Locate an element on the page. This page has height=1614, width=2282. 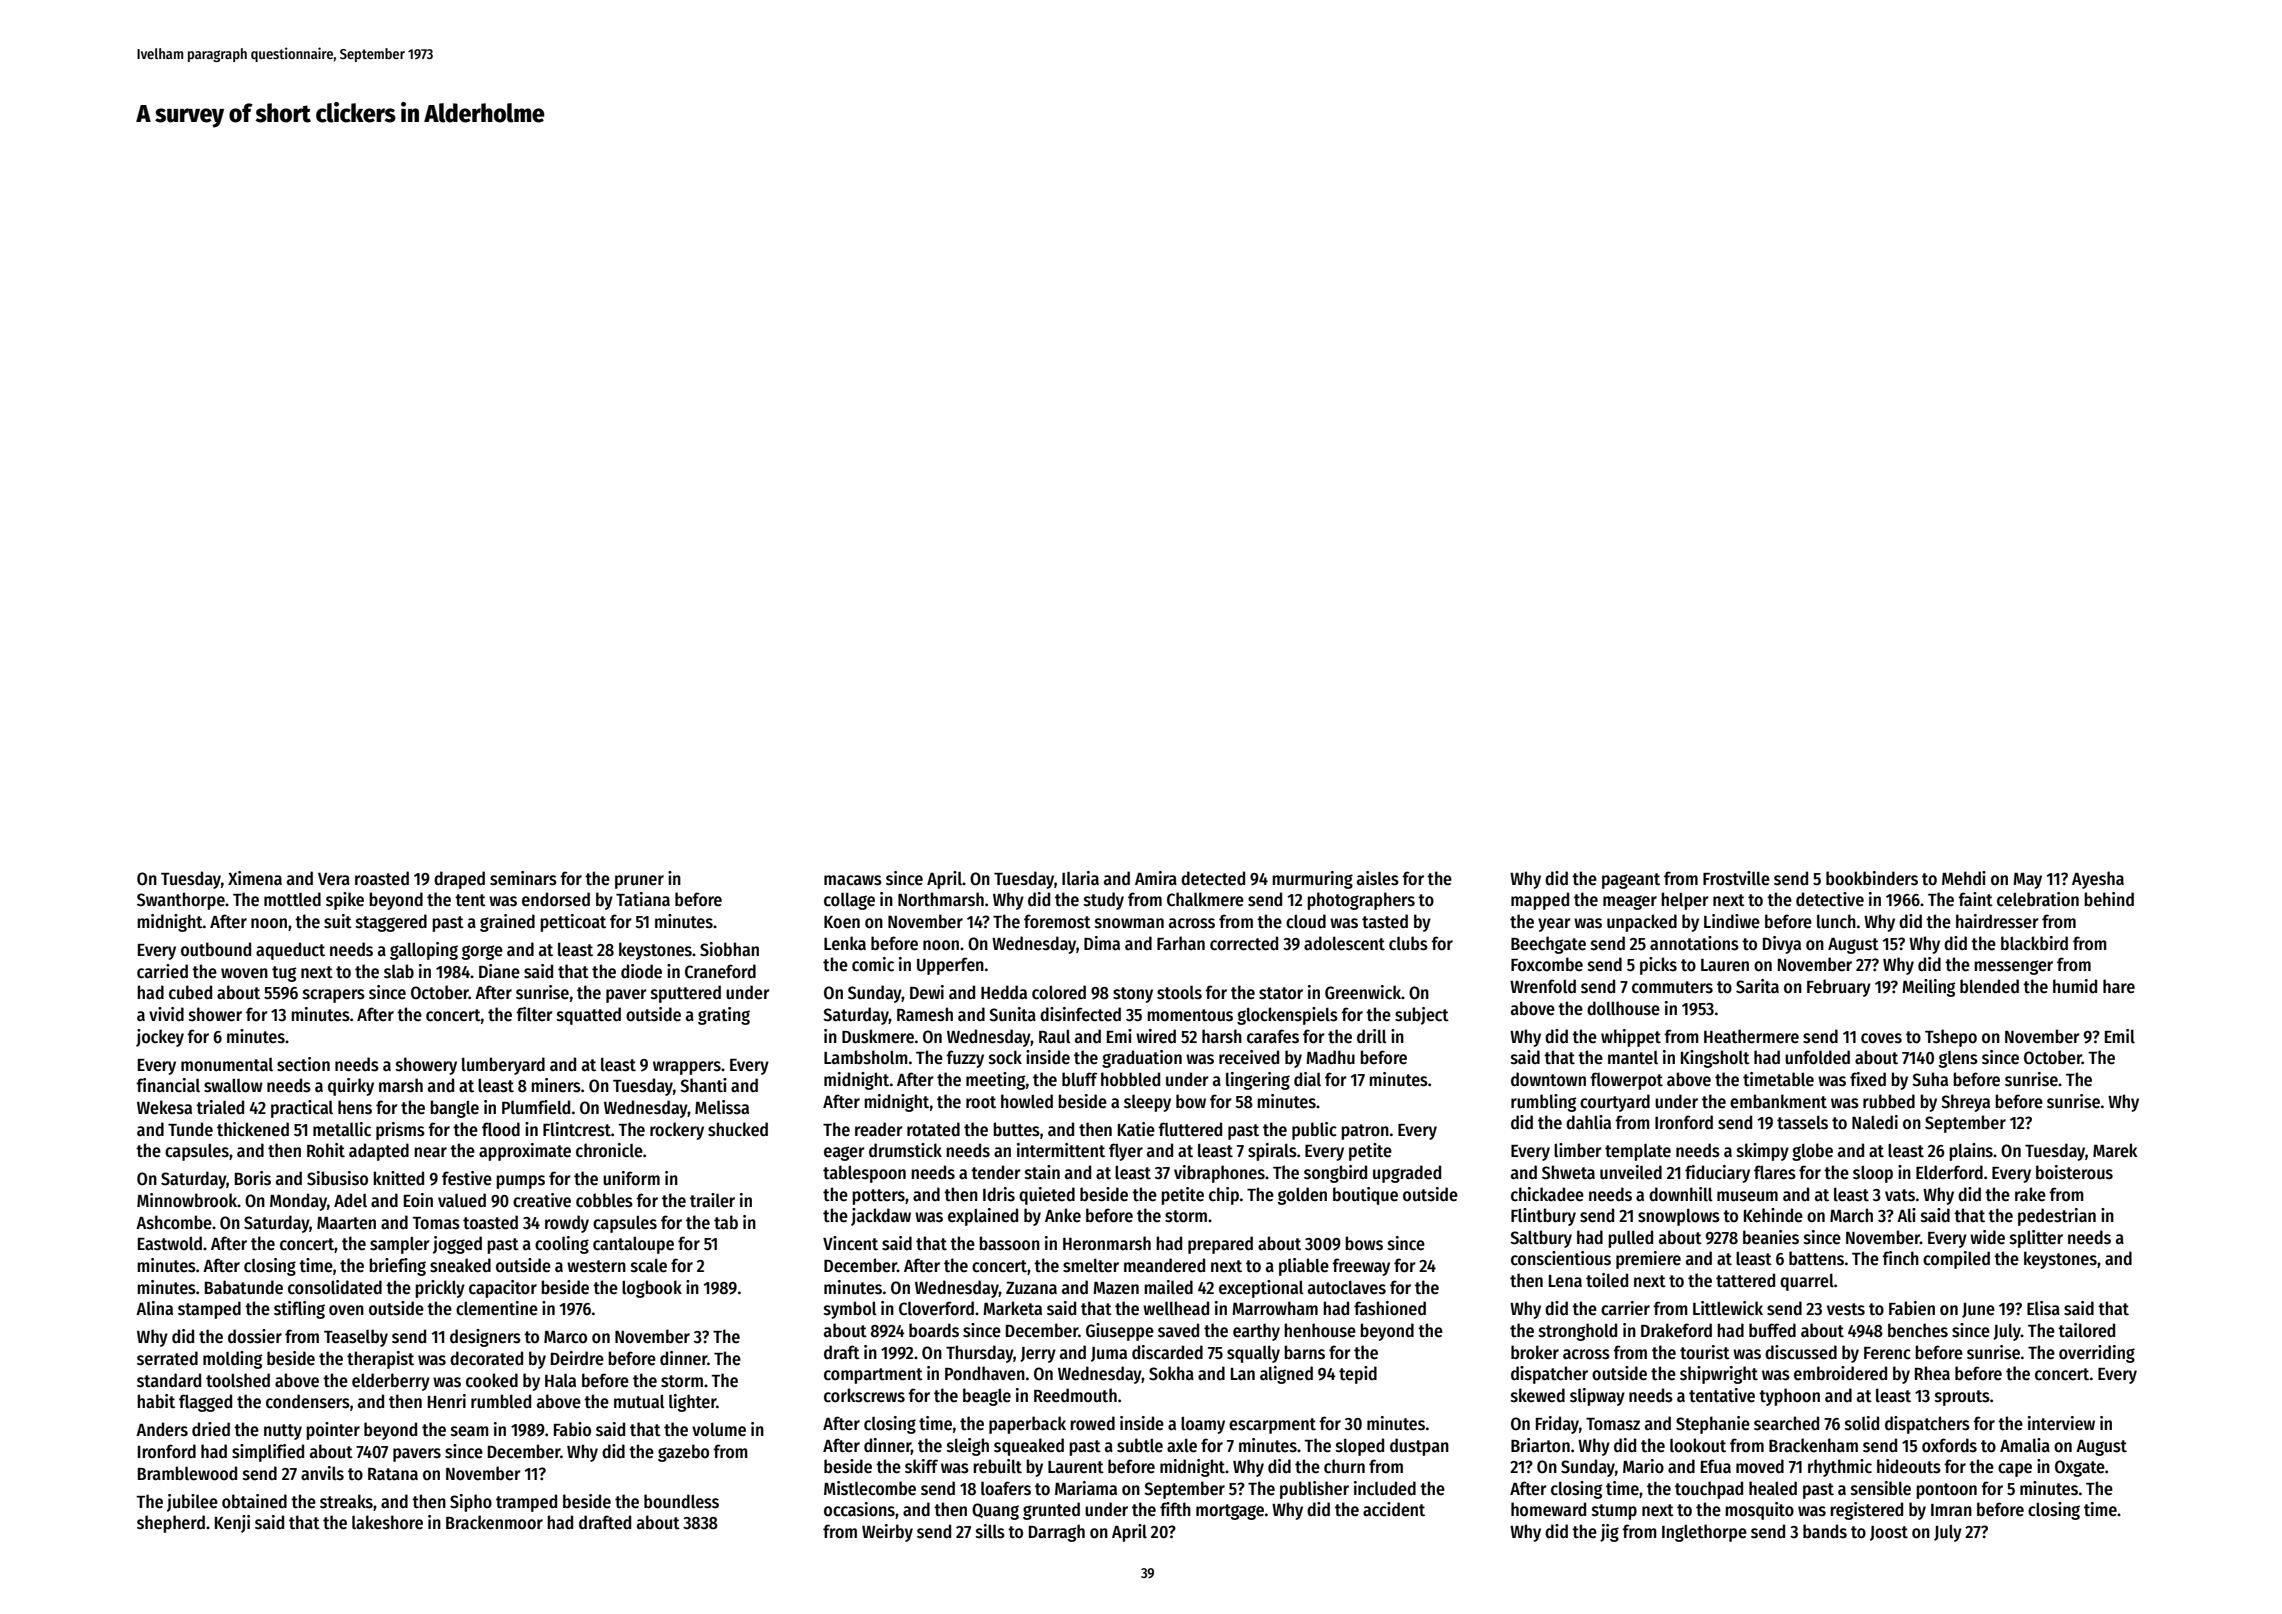
tramped is located at coordinates (526, 1503).
